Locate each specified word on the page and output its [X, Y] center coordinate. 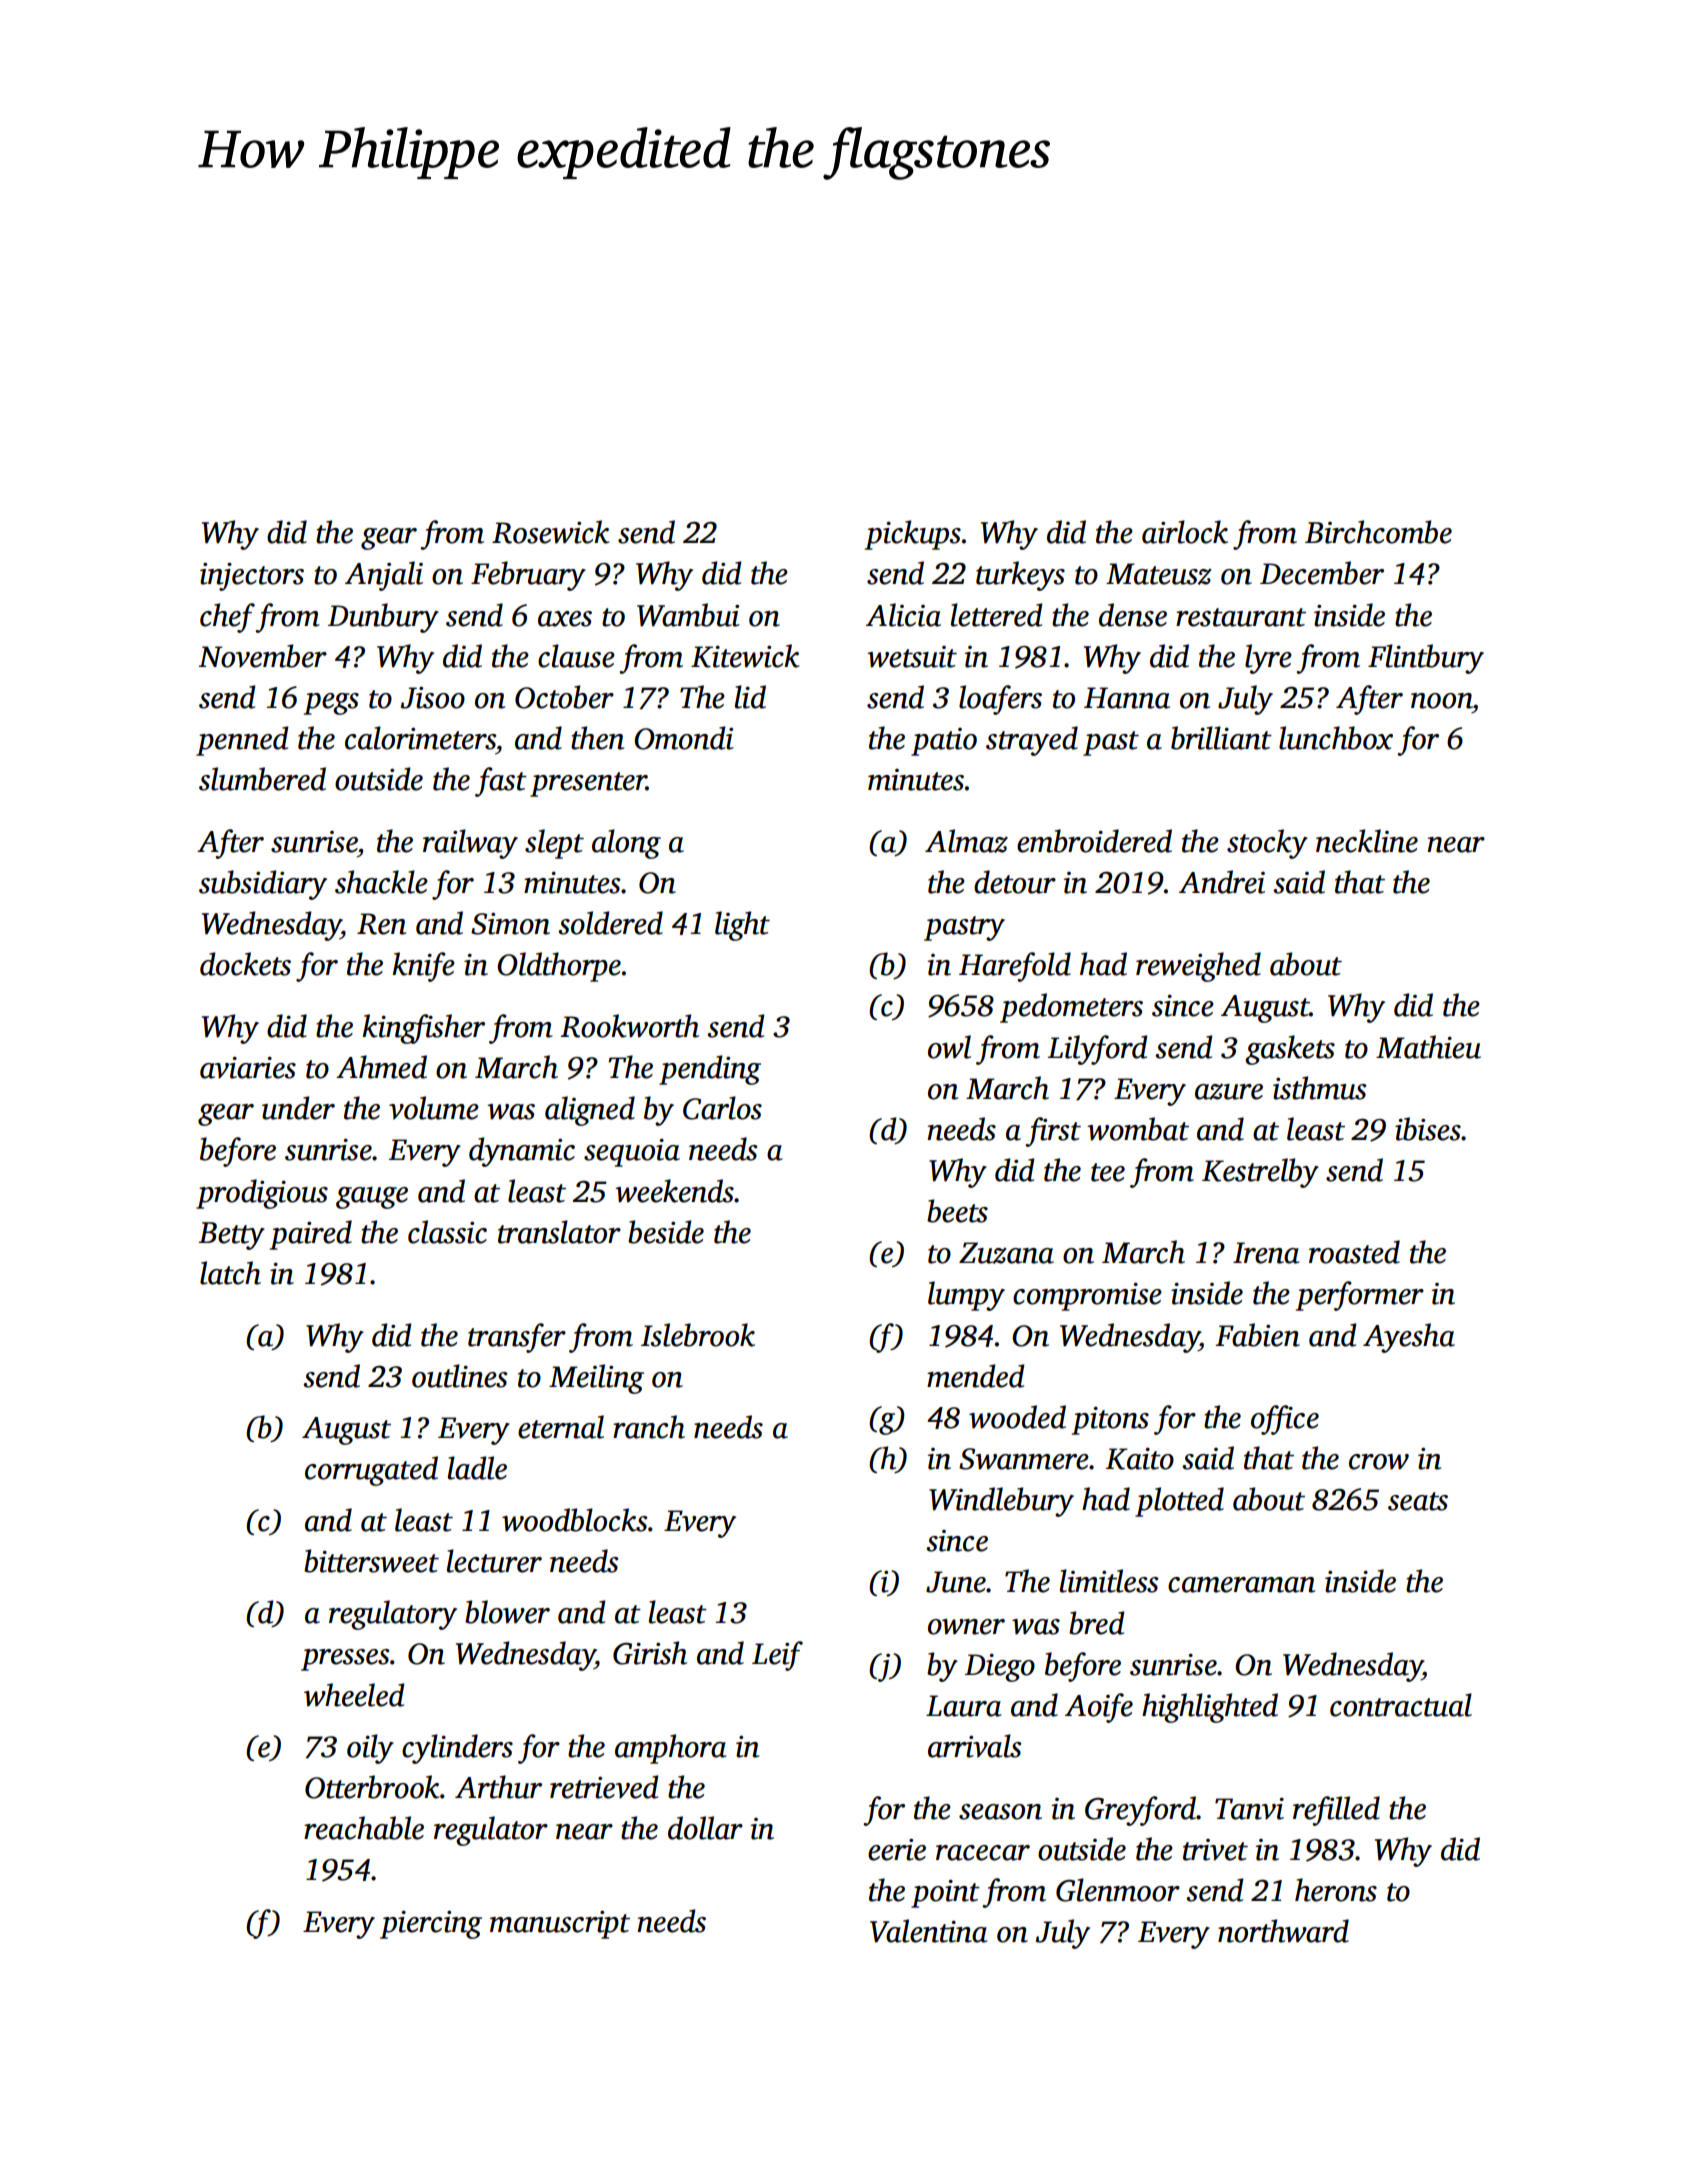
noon [1441, 701]
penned [242, 741]
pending [710, 1070]
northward [1283, 1931]
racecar [983, 1853]
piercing [431, 1925]
